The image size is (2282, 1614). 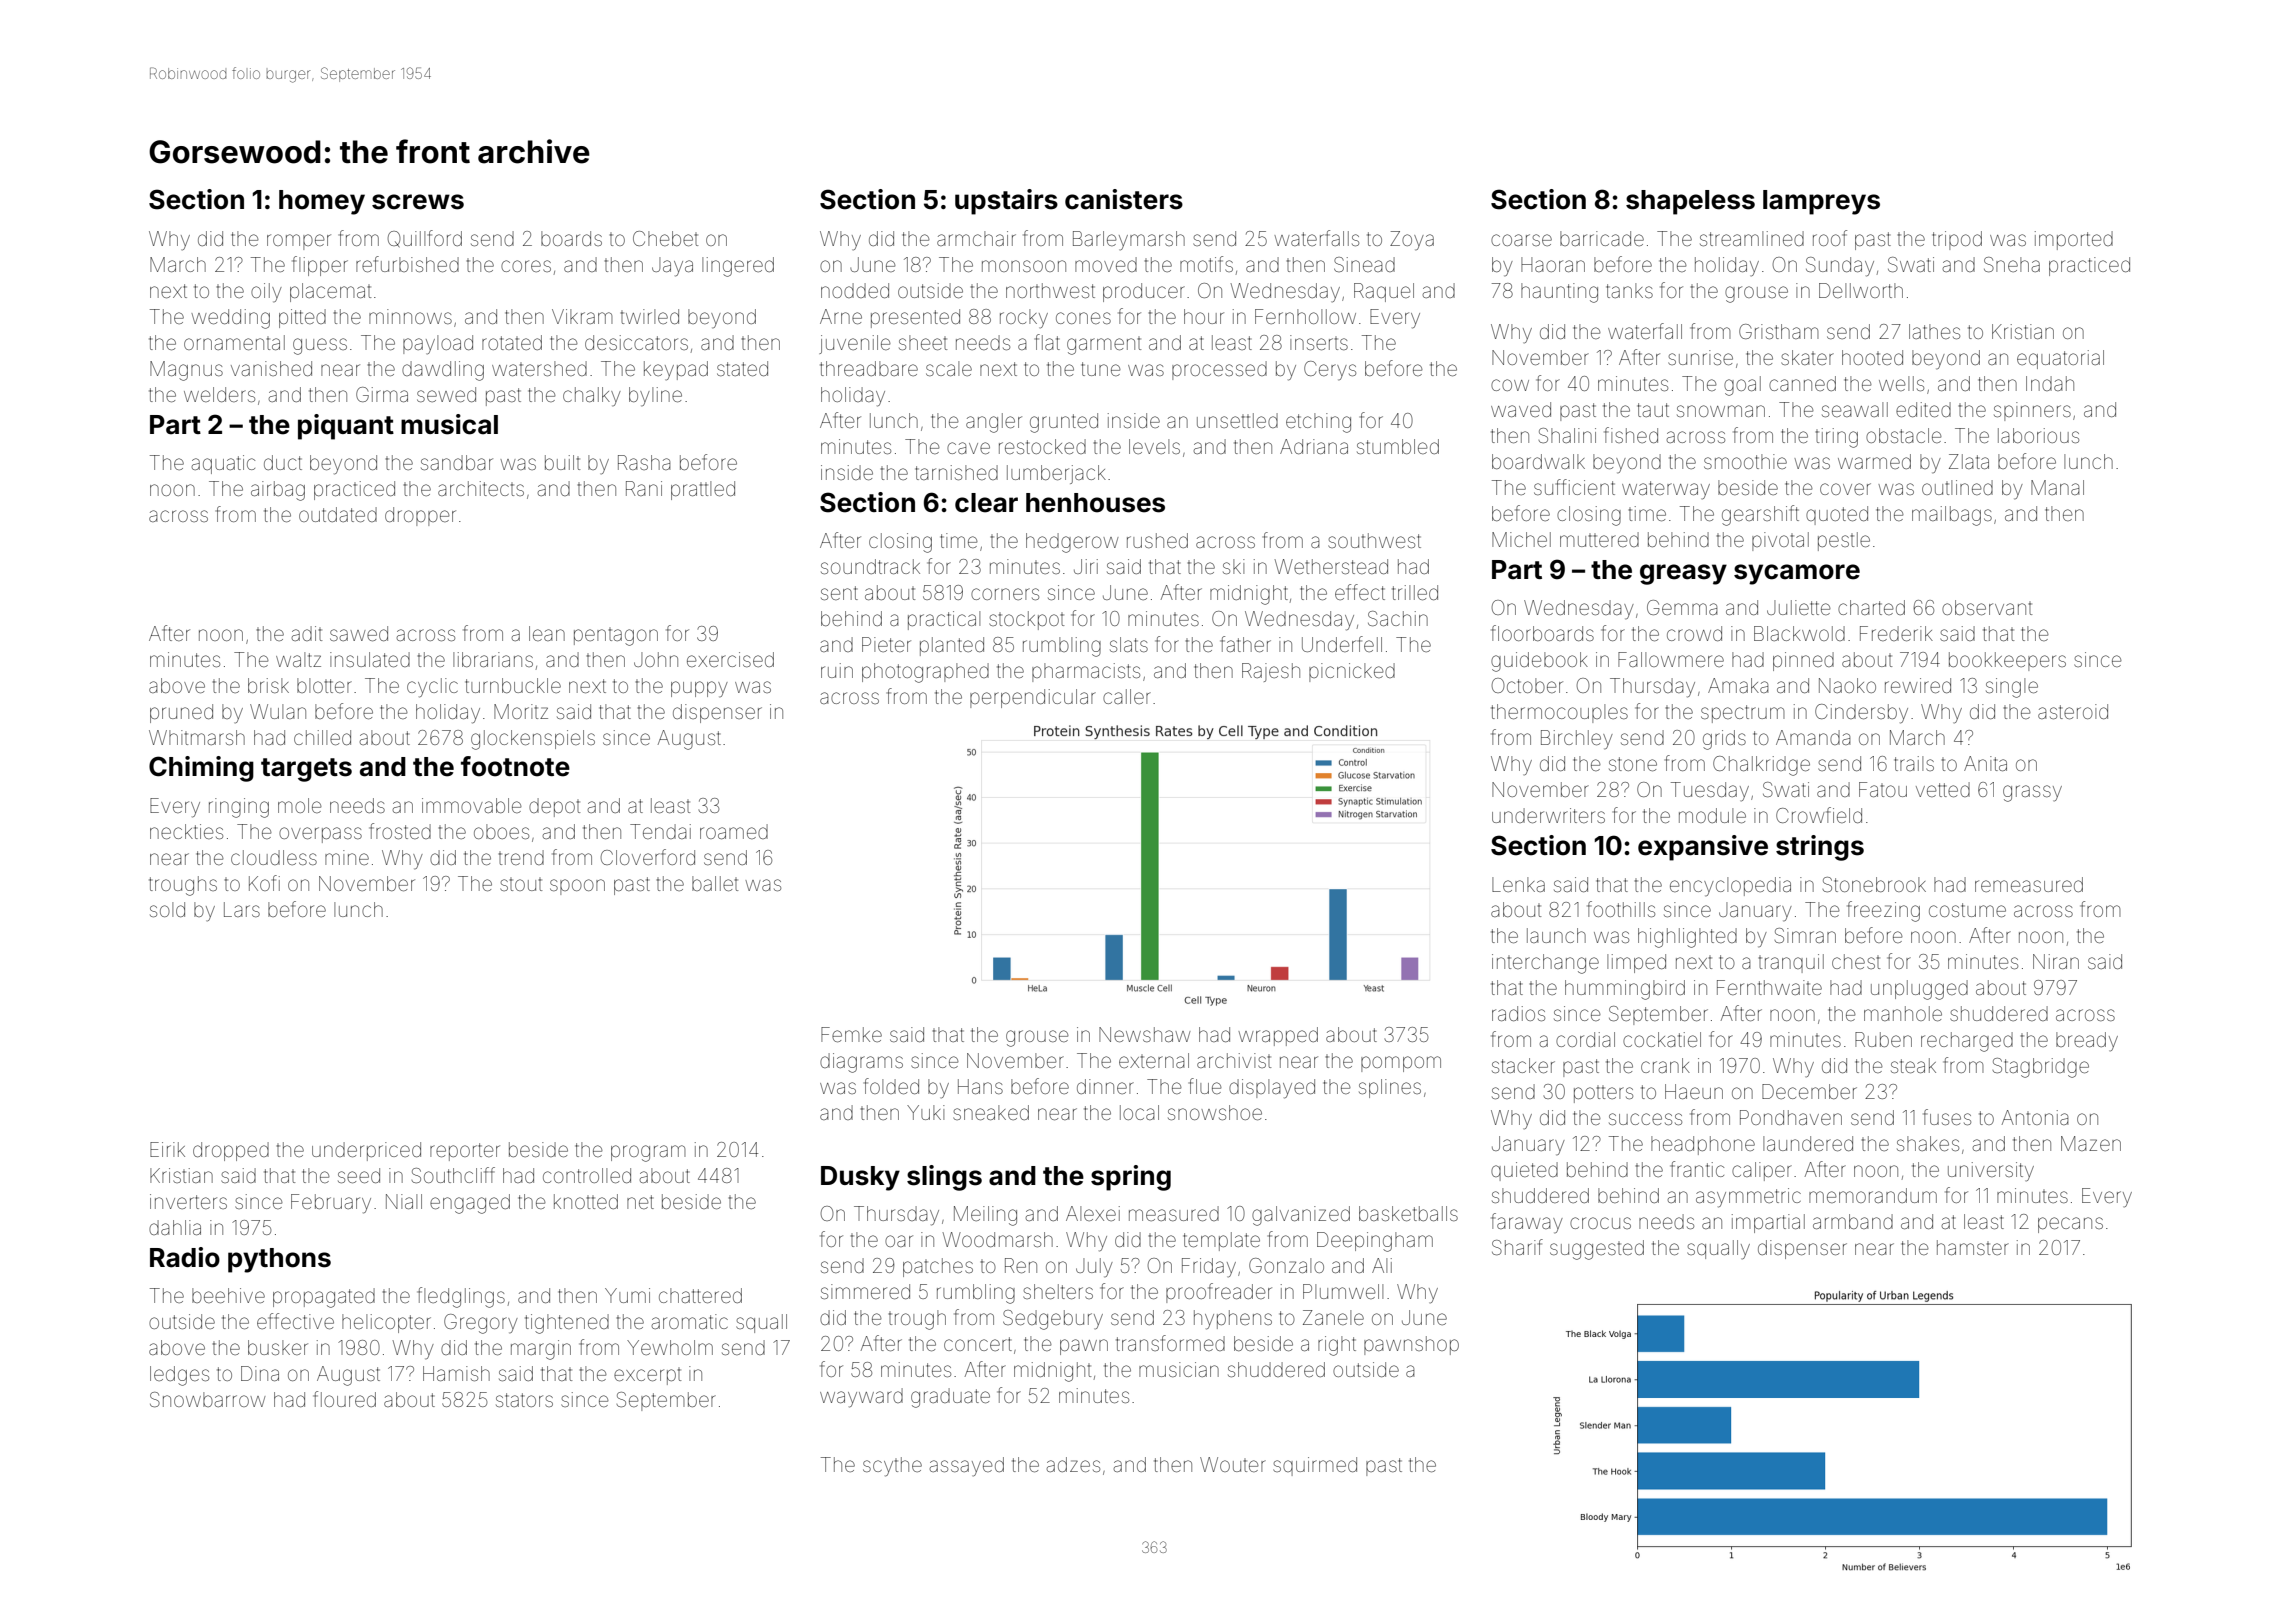 What do you see at coordinates (1821, 202) in the document?
I see `lampreys` at bounding box center [1821, 202].
